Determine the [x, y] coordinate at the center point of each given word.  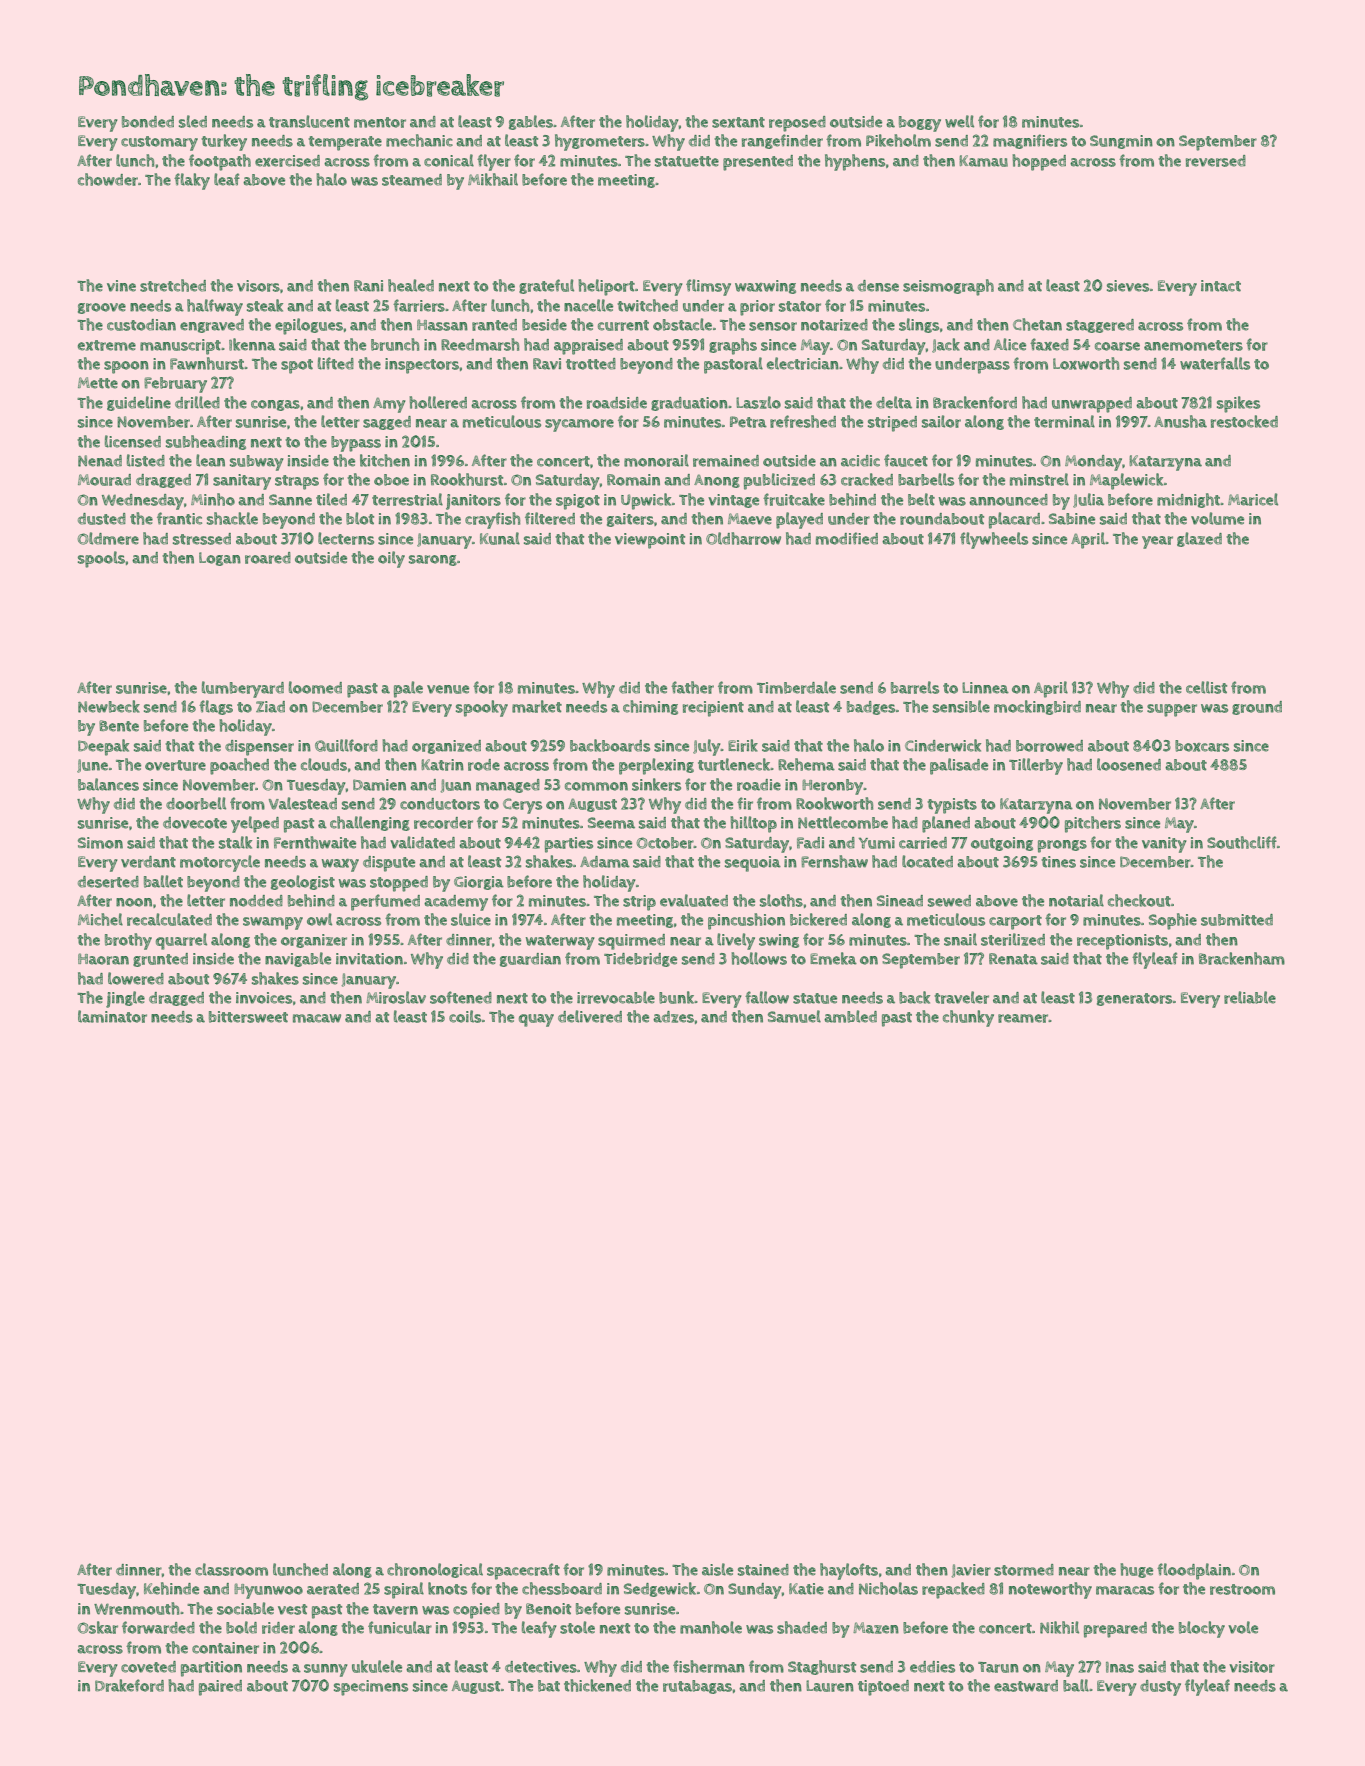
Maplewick [1126, 481]
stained [763, 1570]
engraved [212, 326]
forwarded [158, 1627]
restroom [1242, 1589]
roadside [617, 403]
